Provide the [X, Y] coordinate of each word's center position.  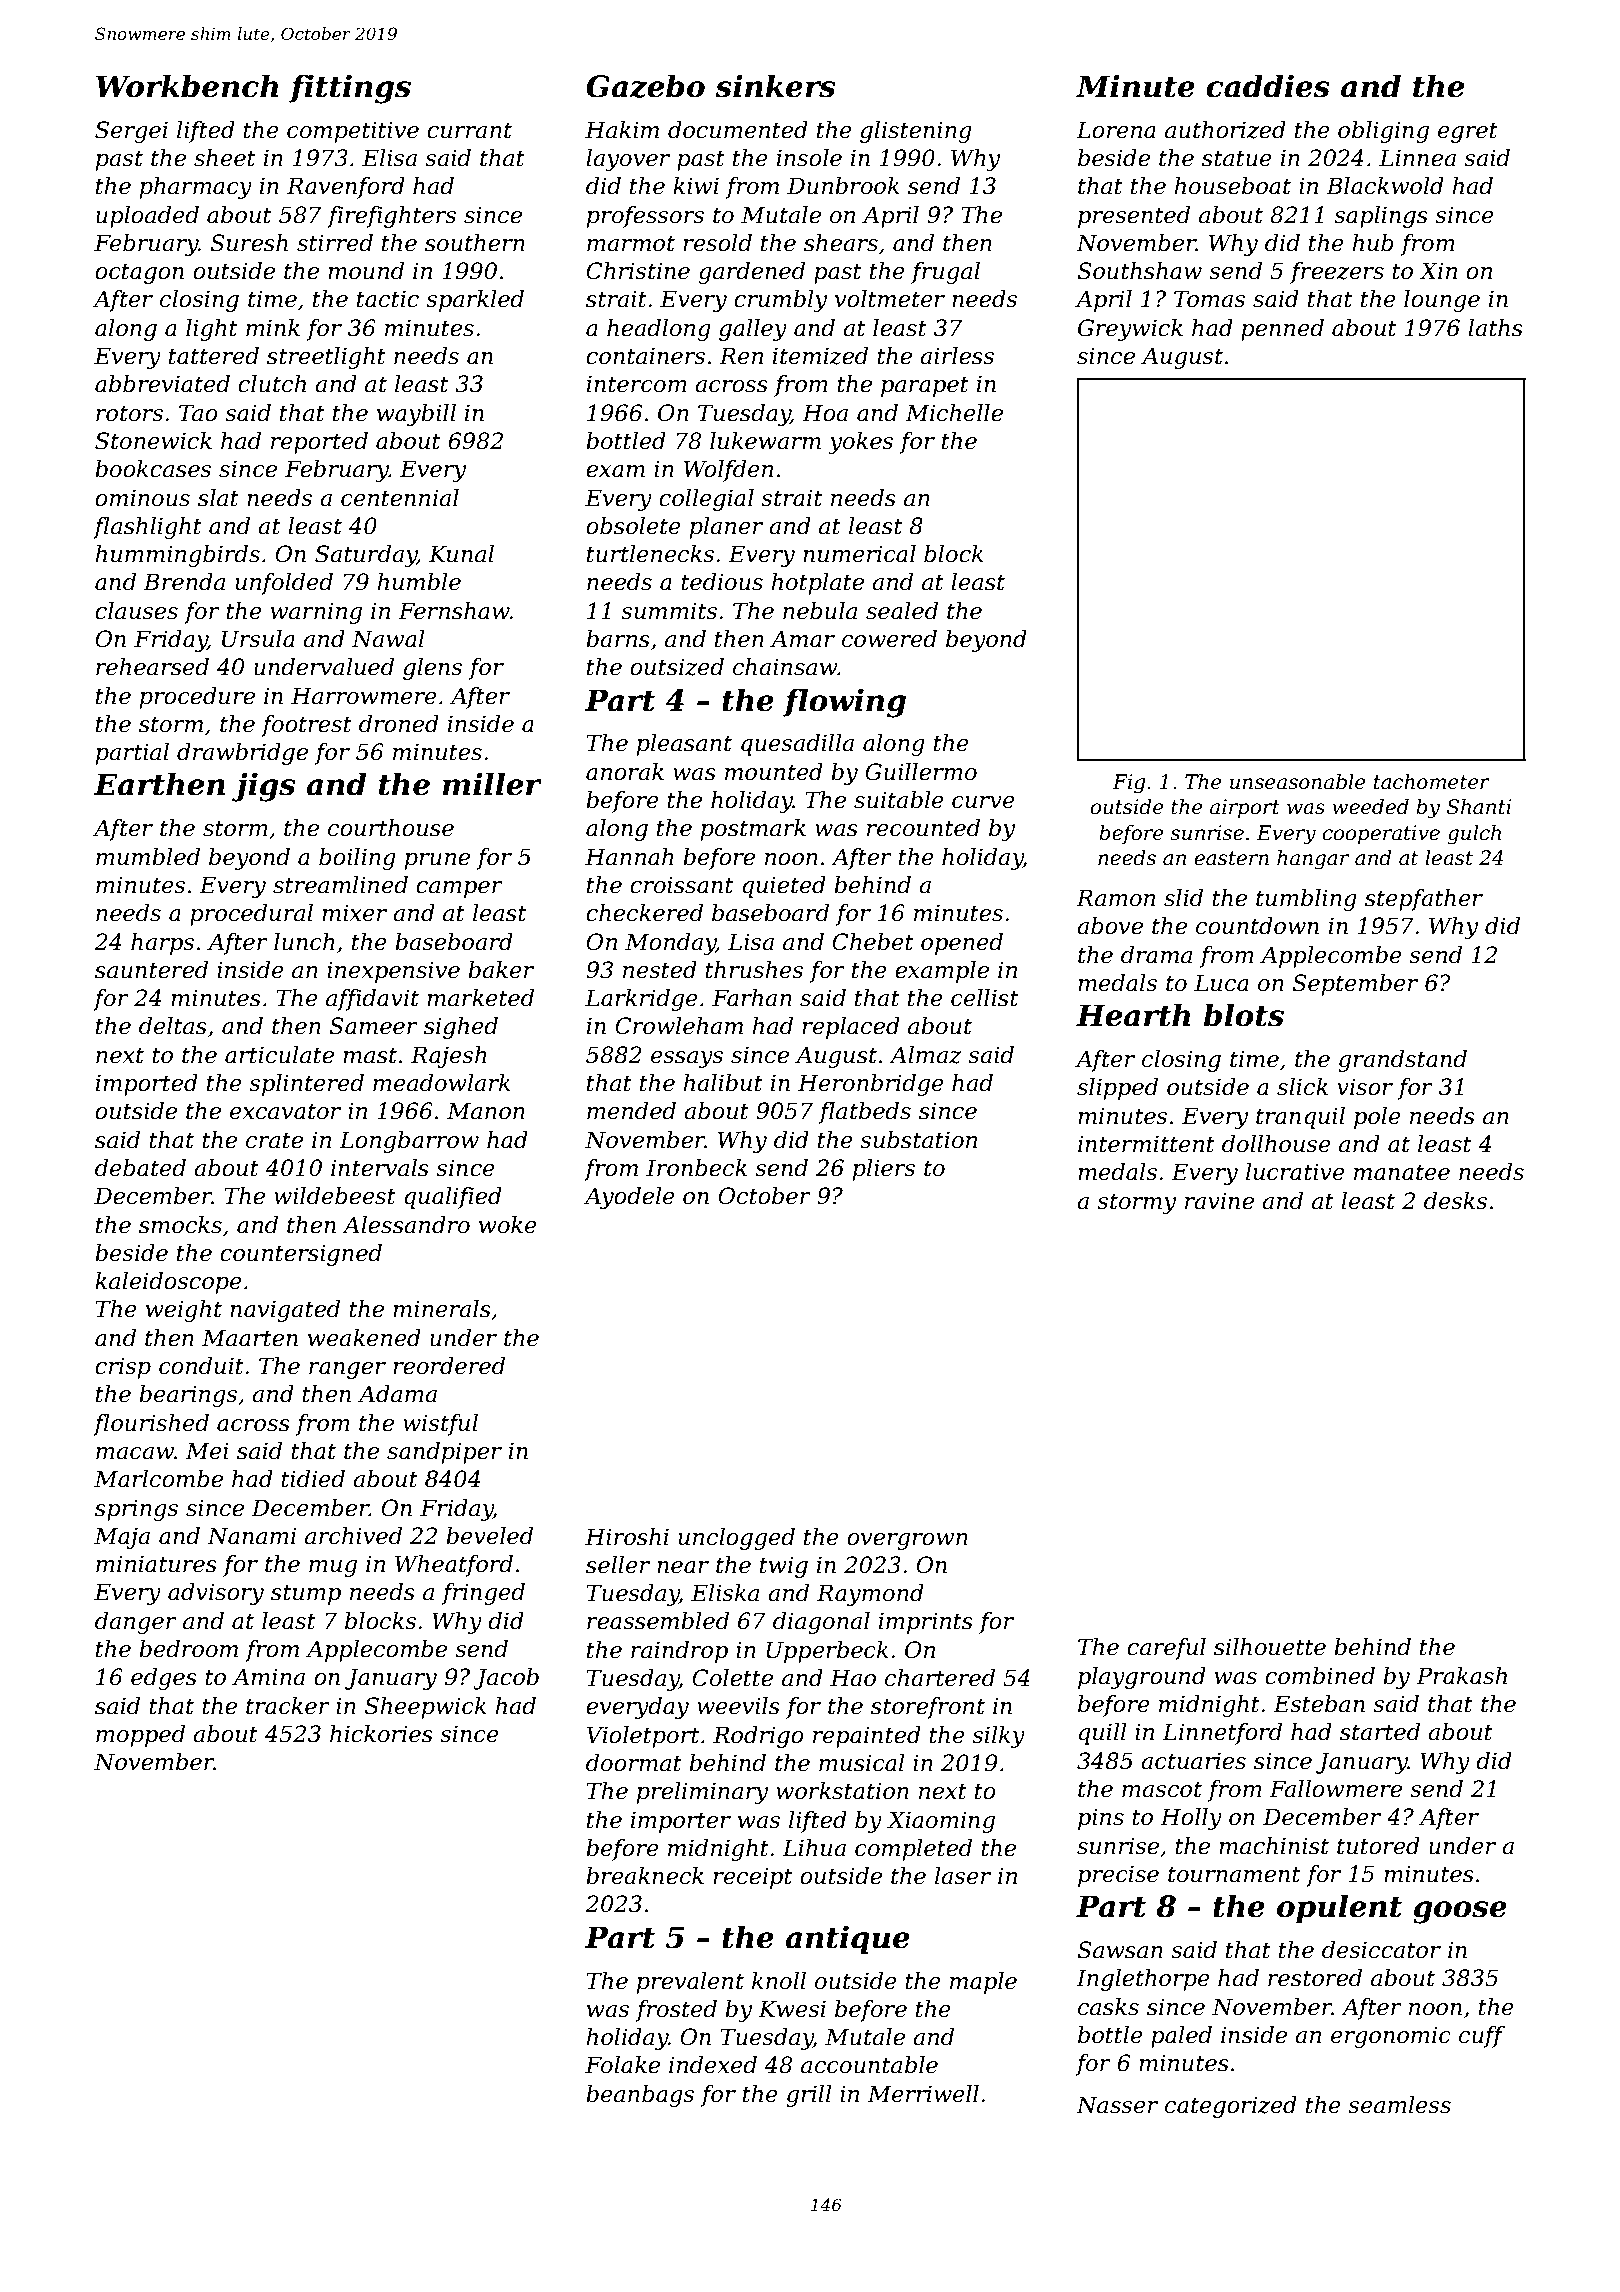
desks [1455, 1201]
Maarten [250, 1338]
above [1110, 926]
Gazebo [645, 86]
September [1355, 985]
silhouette [1270, 1647]
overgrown [907, 1541]
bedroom [188, 1649]
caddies [1268, 86]
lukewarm [765, 441]
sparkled [475, 301]
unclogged [737, 1539]
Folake [622, 2065]
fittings [350, 89]
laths [1495, 328]
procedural [251, 915]
